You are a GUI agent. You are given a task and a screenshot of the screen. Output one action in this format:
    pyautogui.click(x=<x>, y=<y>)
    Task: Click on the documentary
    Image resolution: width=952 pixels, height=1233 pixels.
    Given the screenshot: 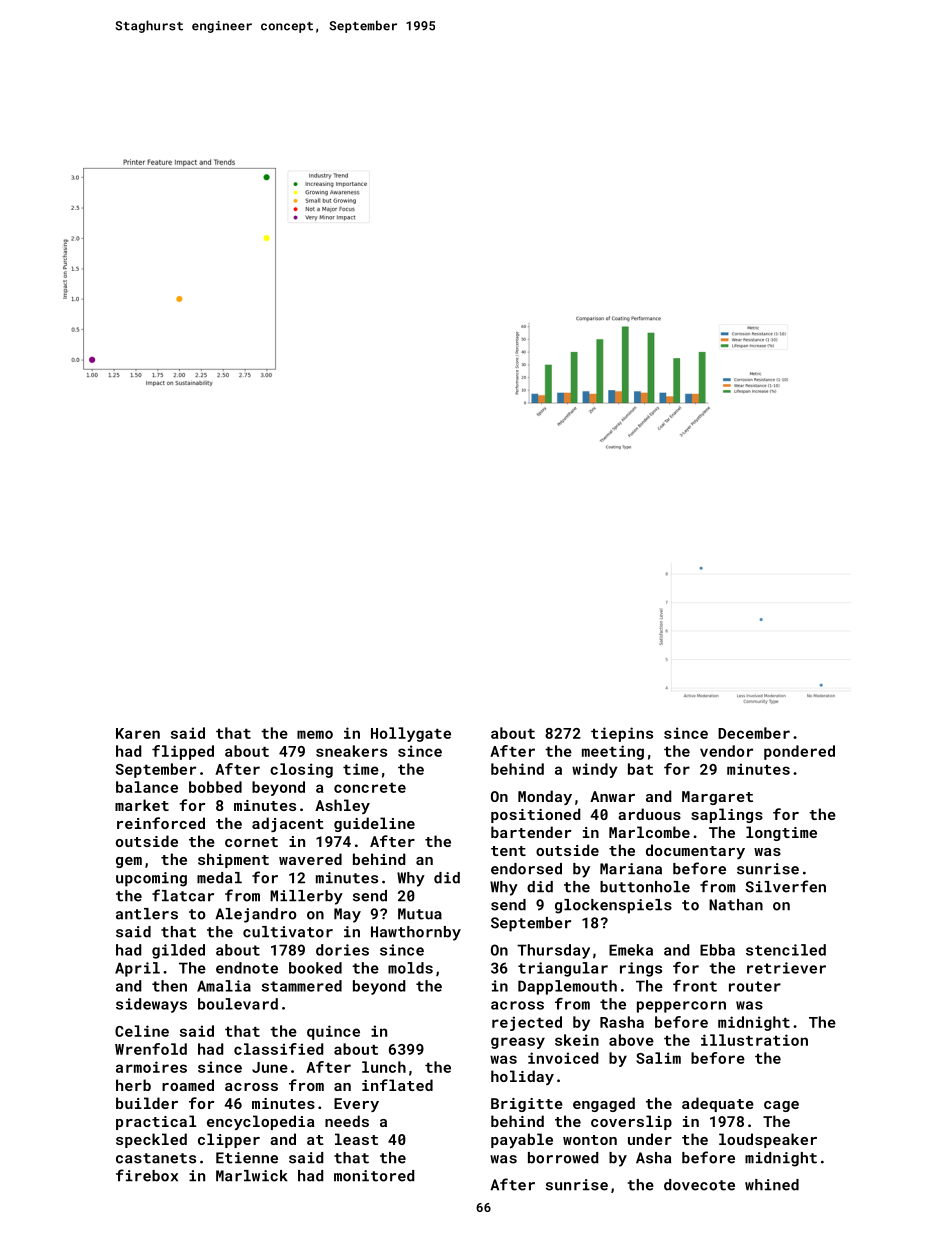 What is the action you would take?
    pyautogui.click(x=695, y=851)
